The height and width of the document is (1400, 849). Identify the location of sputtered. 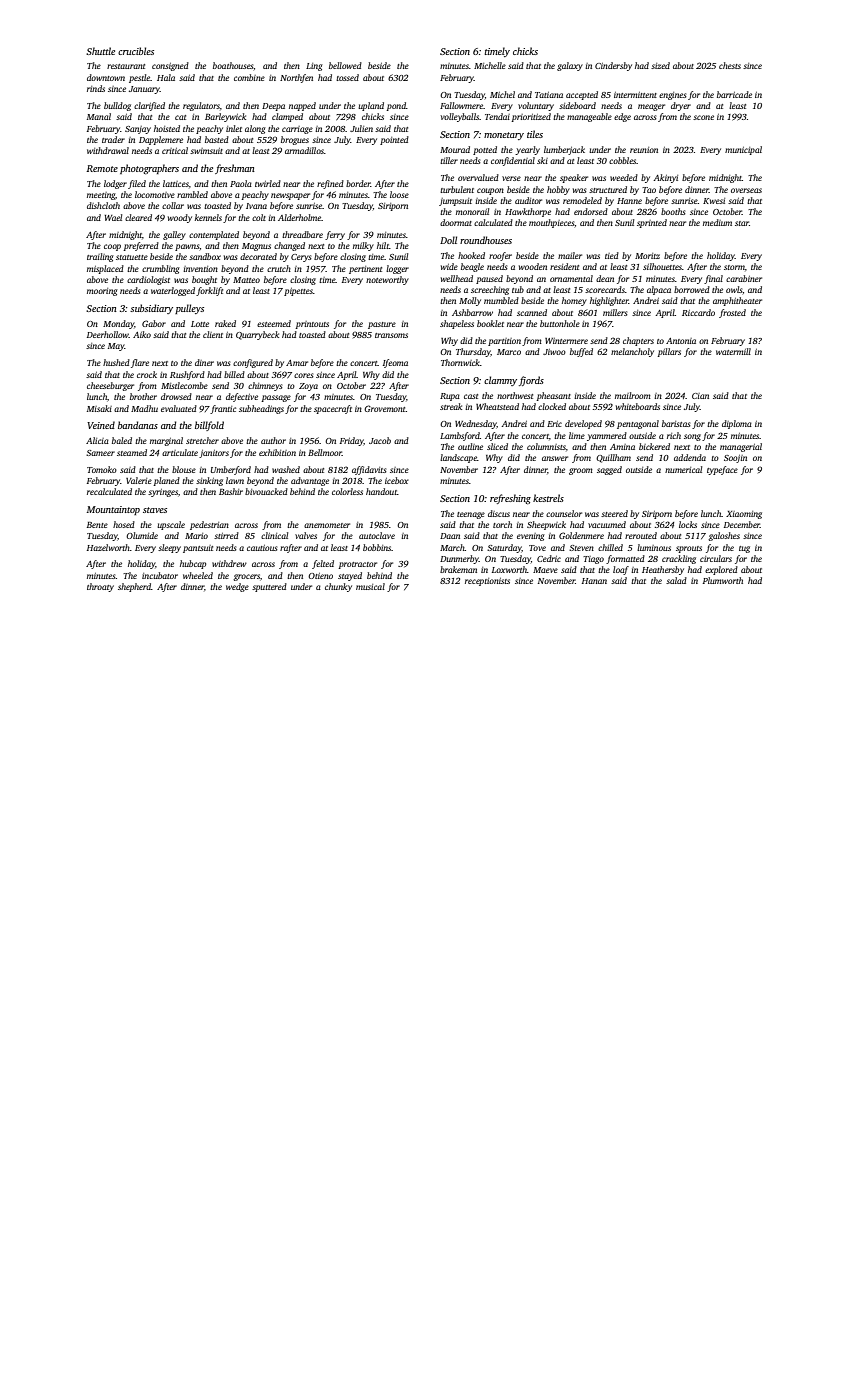
(269, 587).
